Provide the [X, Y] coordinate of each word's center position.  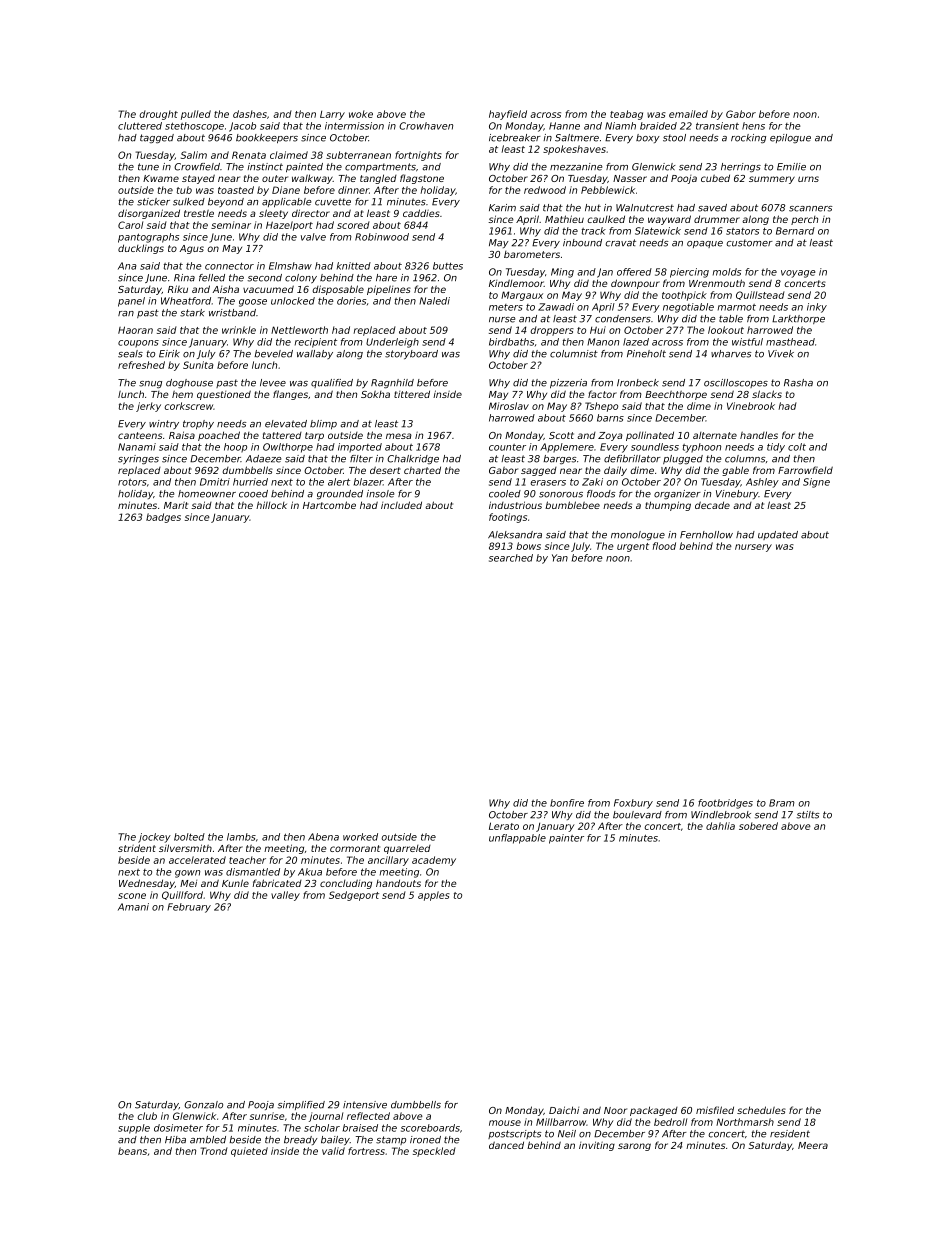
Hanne [564, 126]
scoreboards [430, 1128]
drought [158, 115]
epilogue [790, 139]
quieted [249, 1152]
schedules [761, 1110]
